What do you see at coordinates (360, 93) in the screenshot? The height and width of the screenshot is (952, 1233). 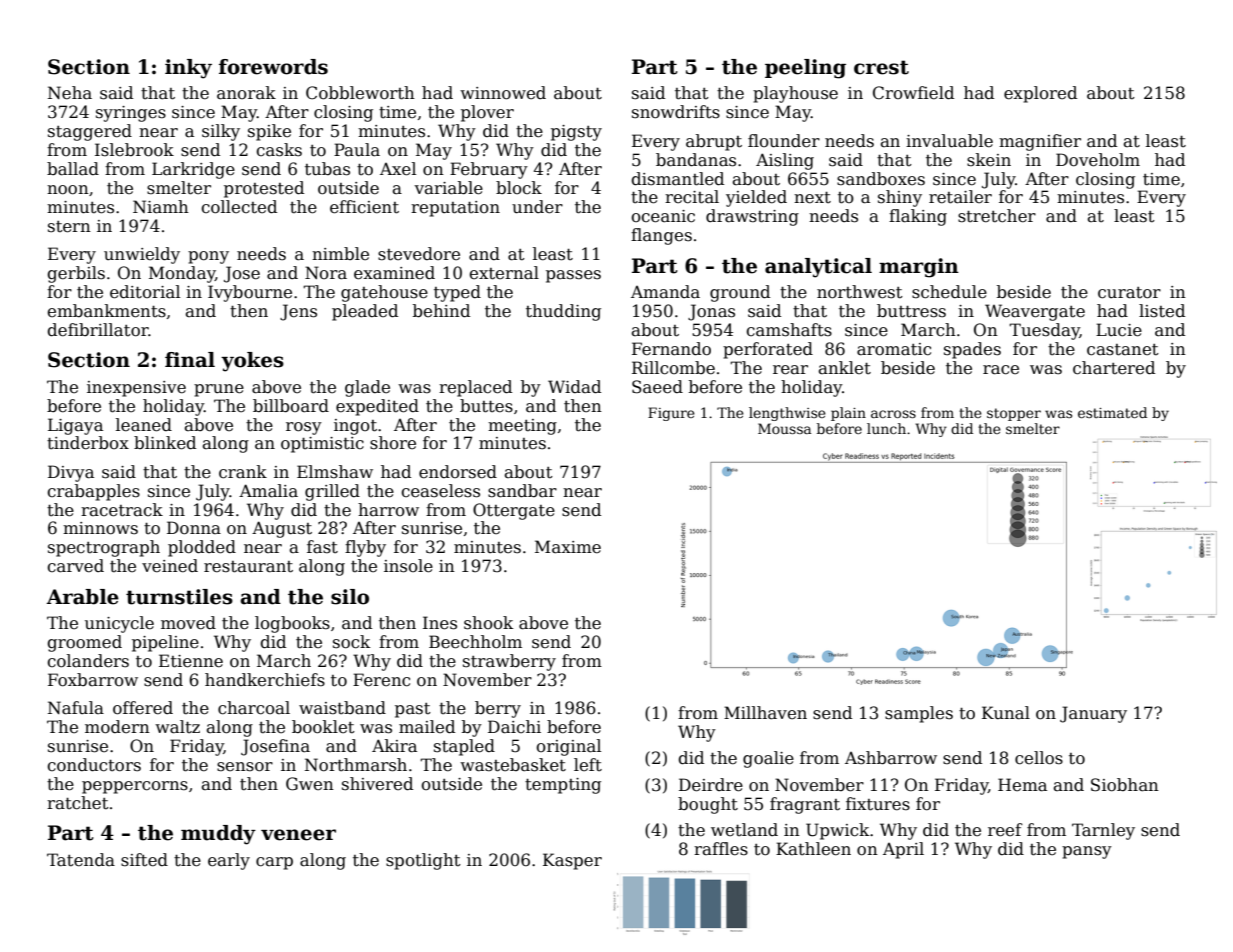 I see `Cobbleworth` at bounding box center [360, 93].
